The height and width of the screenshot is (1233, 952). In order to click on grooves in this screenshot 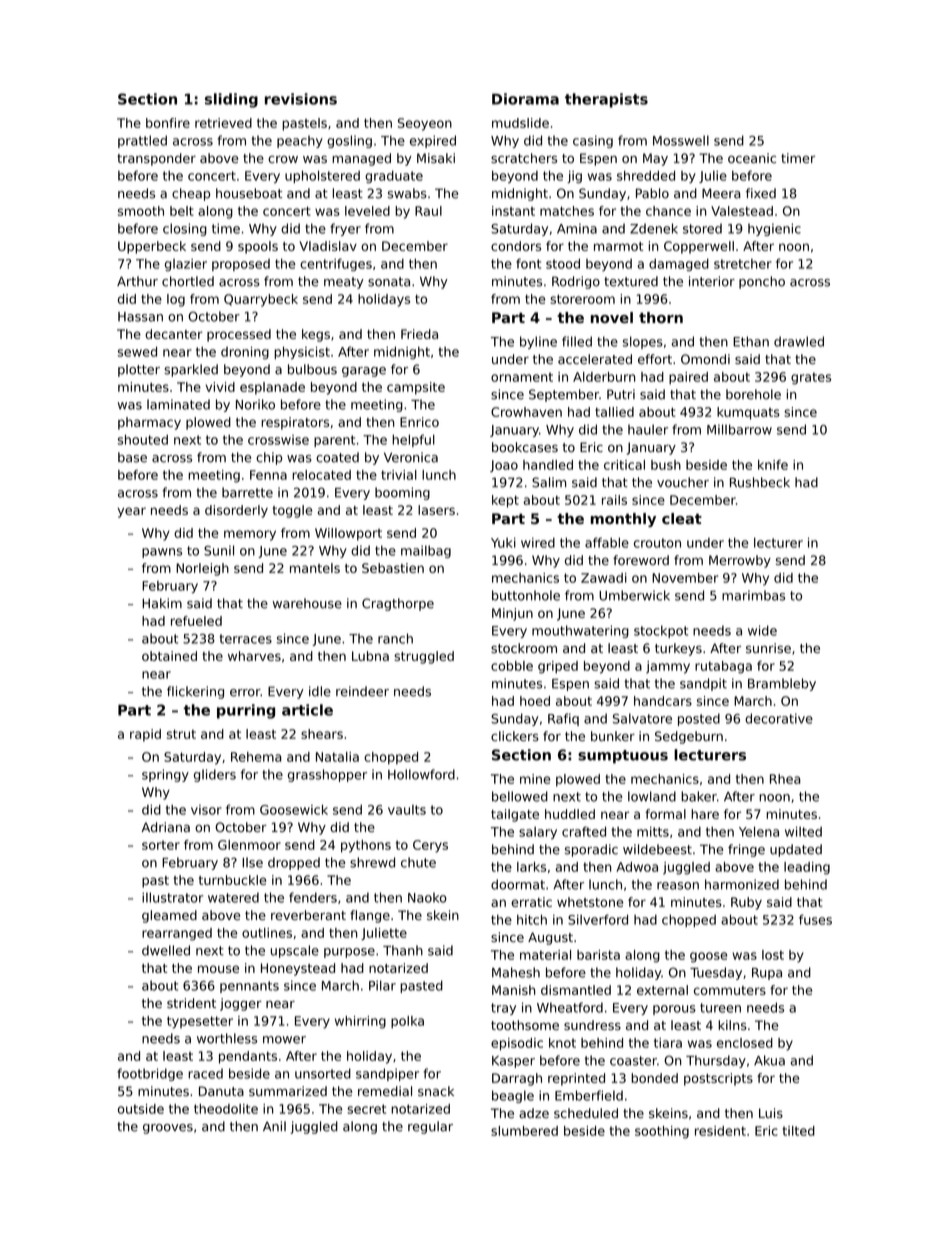, I will do `click(168, 1129)`.
